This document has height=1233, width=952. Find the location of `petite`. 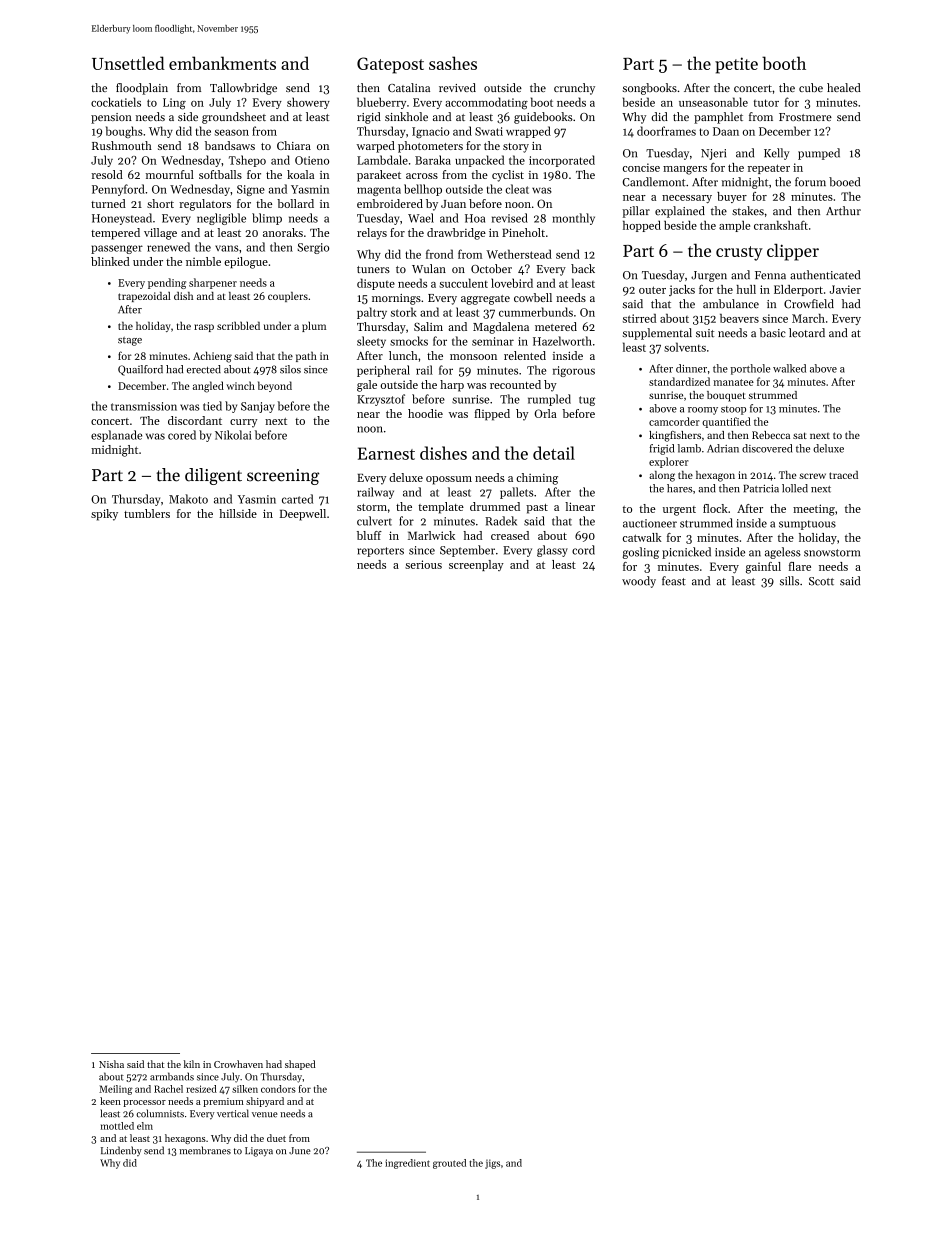

petite is located at coordinates (736, 65).
